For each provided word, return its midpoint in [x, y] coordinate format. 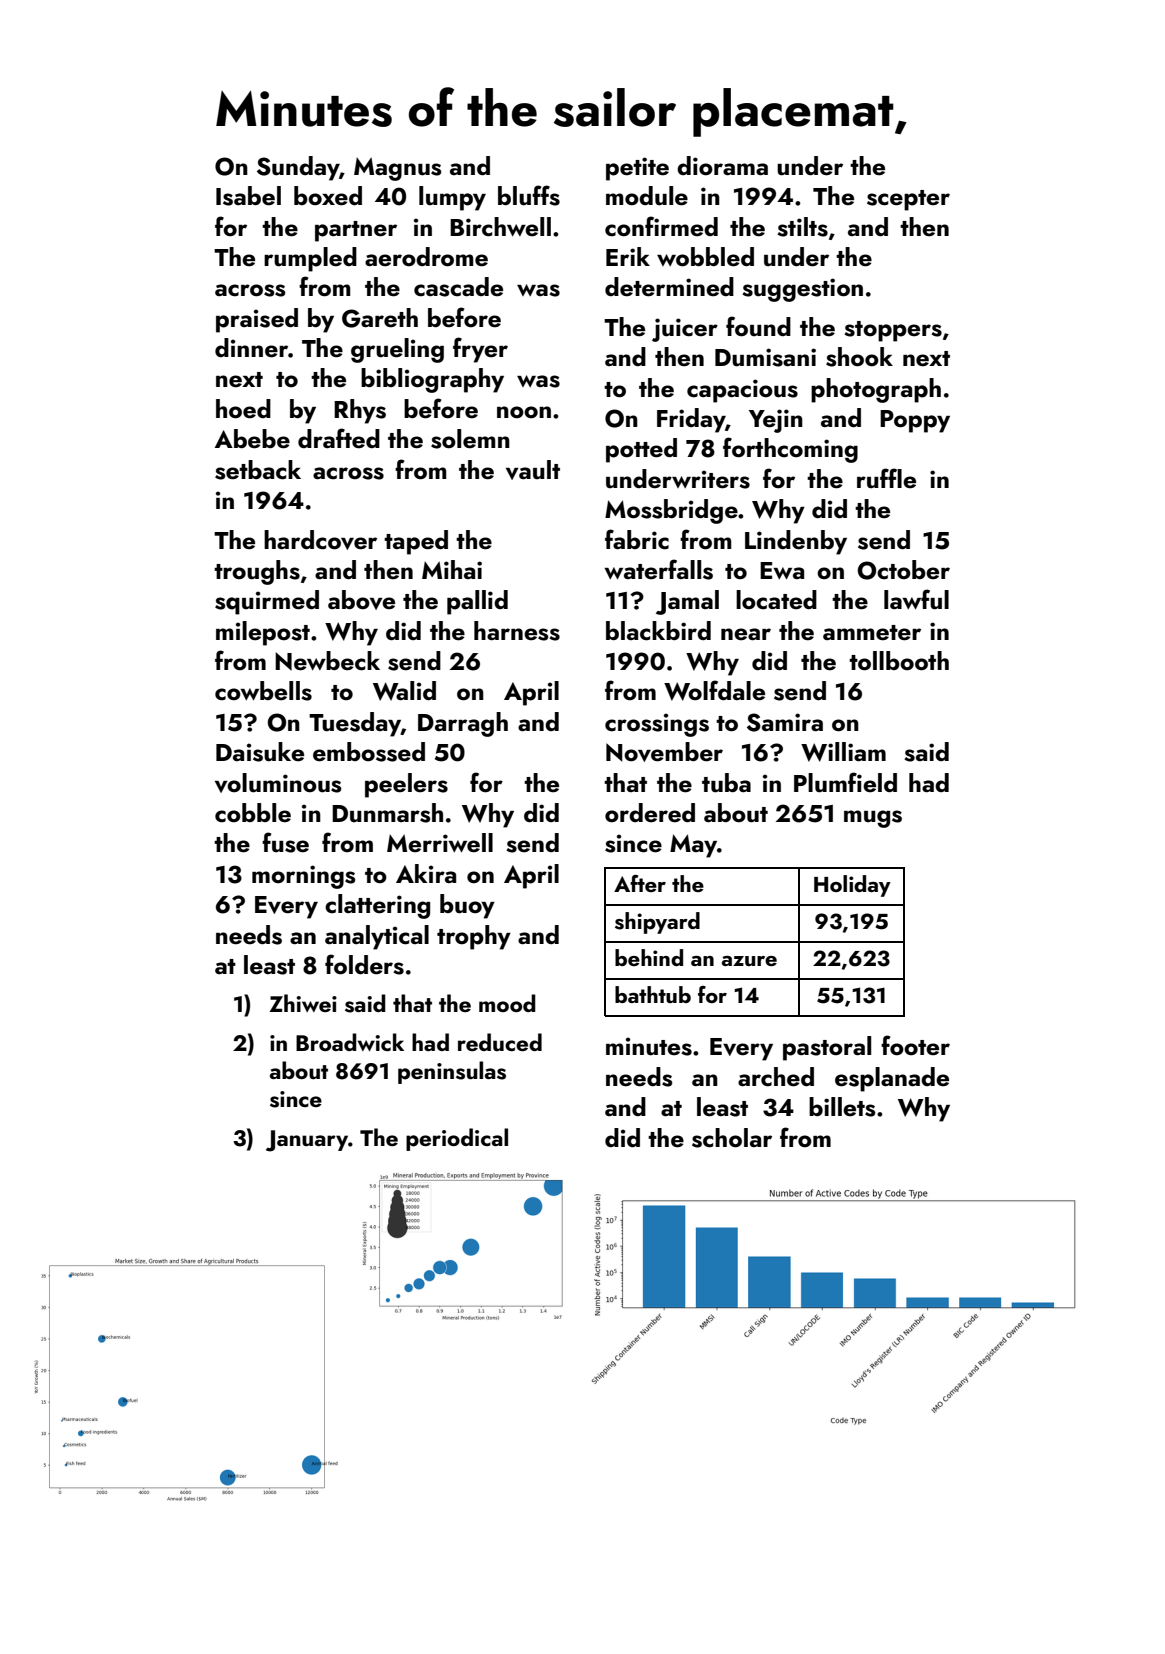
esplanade [892, 1079]
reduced [500, 1042]
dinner [251, 348]
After [640, 883]
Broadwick [350, 1042]
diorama [722, 166]
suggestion [802, 290]
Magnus [397, 169]
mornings [303, 877]
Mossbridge [671, 511]
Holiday [852, 886]
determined [669, 287]
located [776, 600]
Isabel [248, 196]
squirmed [267, 602]
